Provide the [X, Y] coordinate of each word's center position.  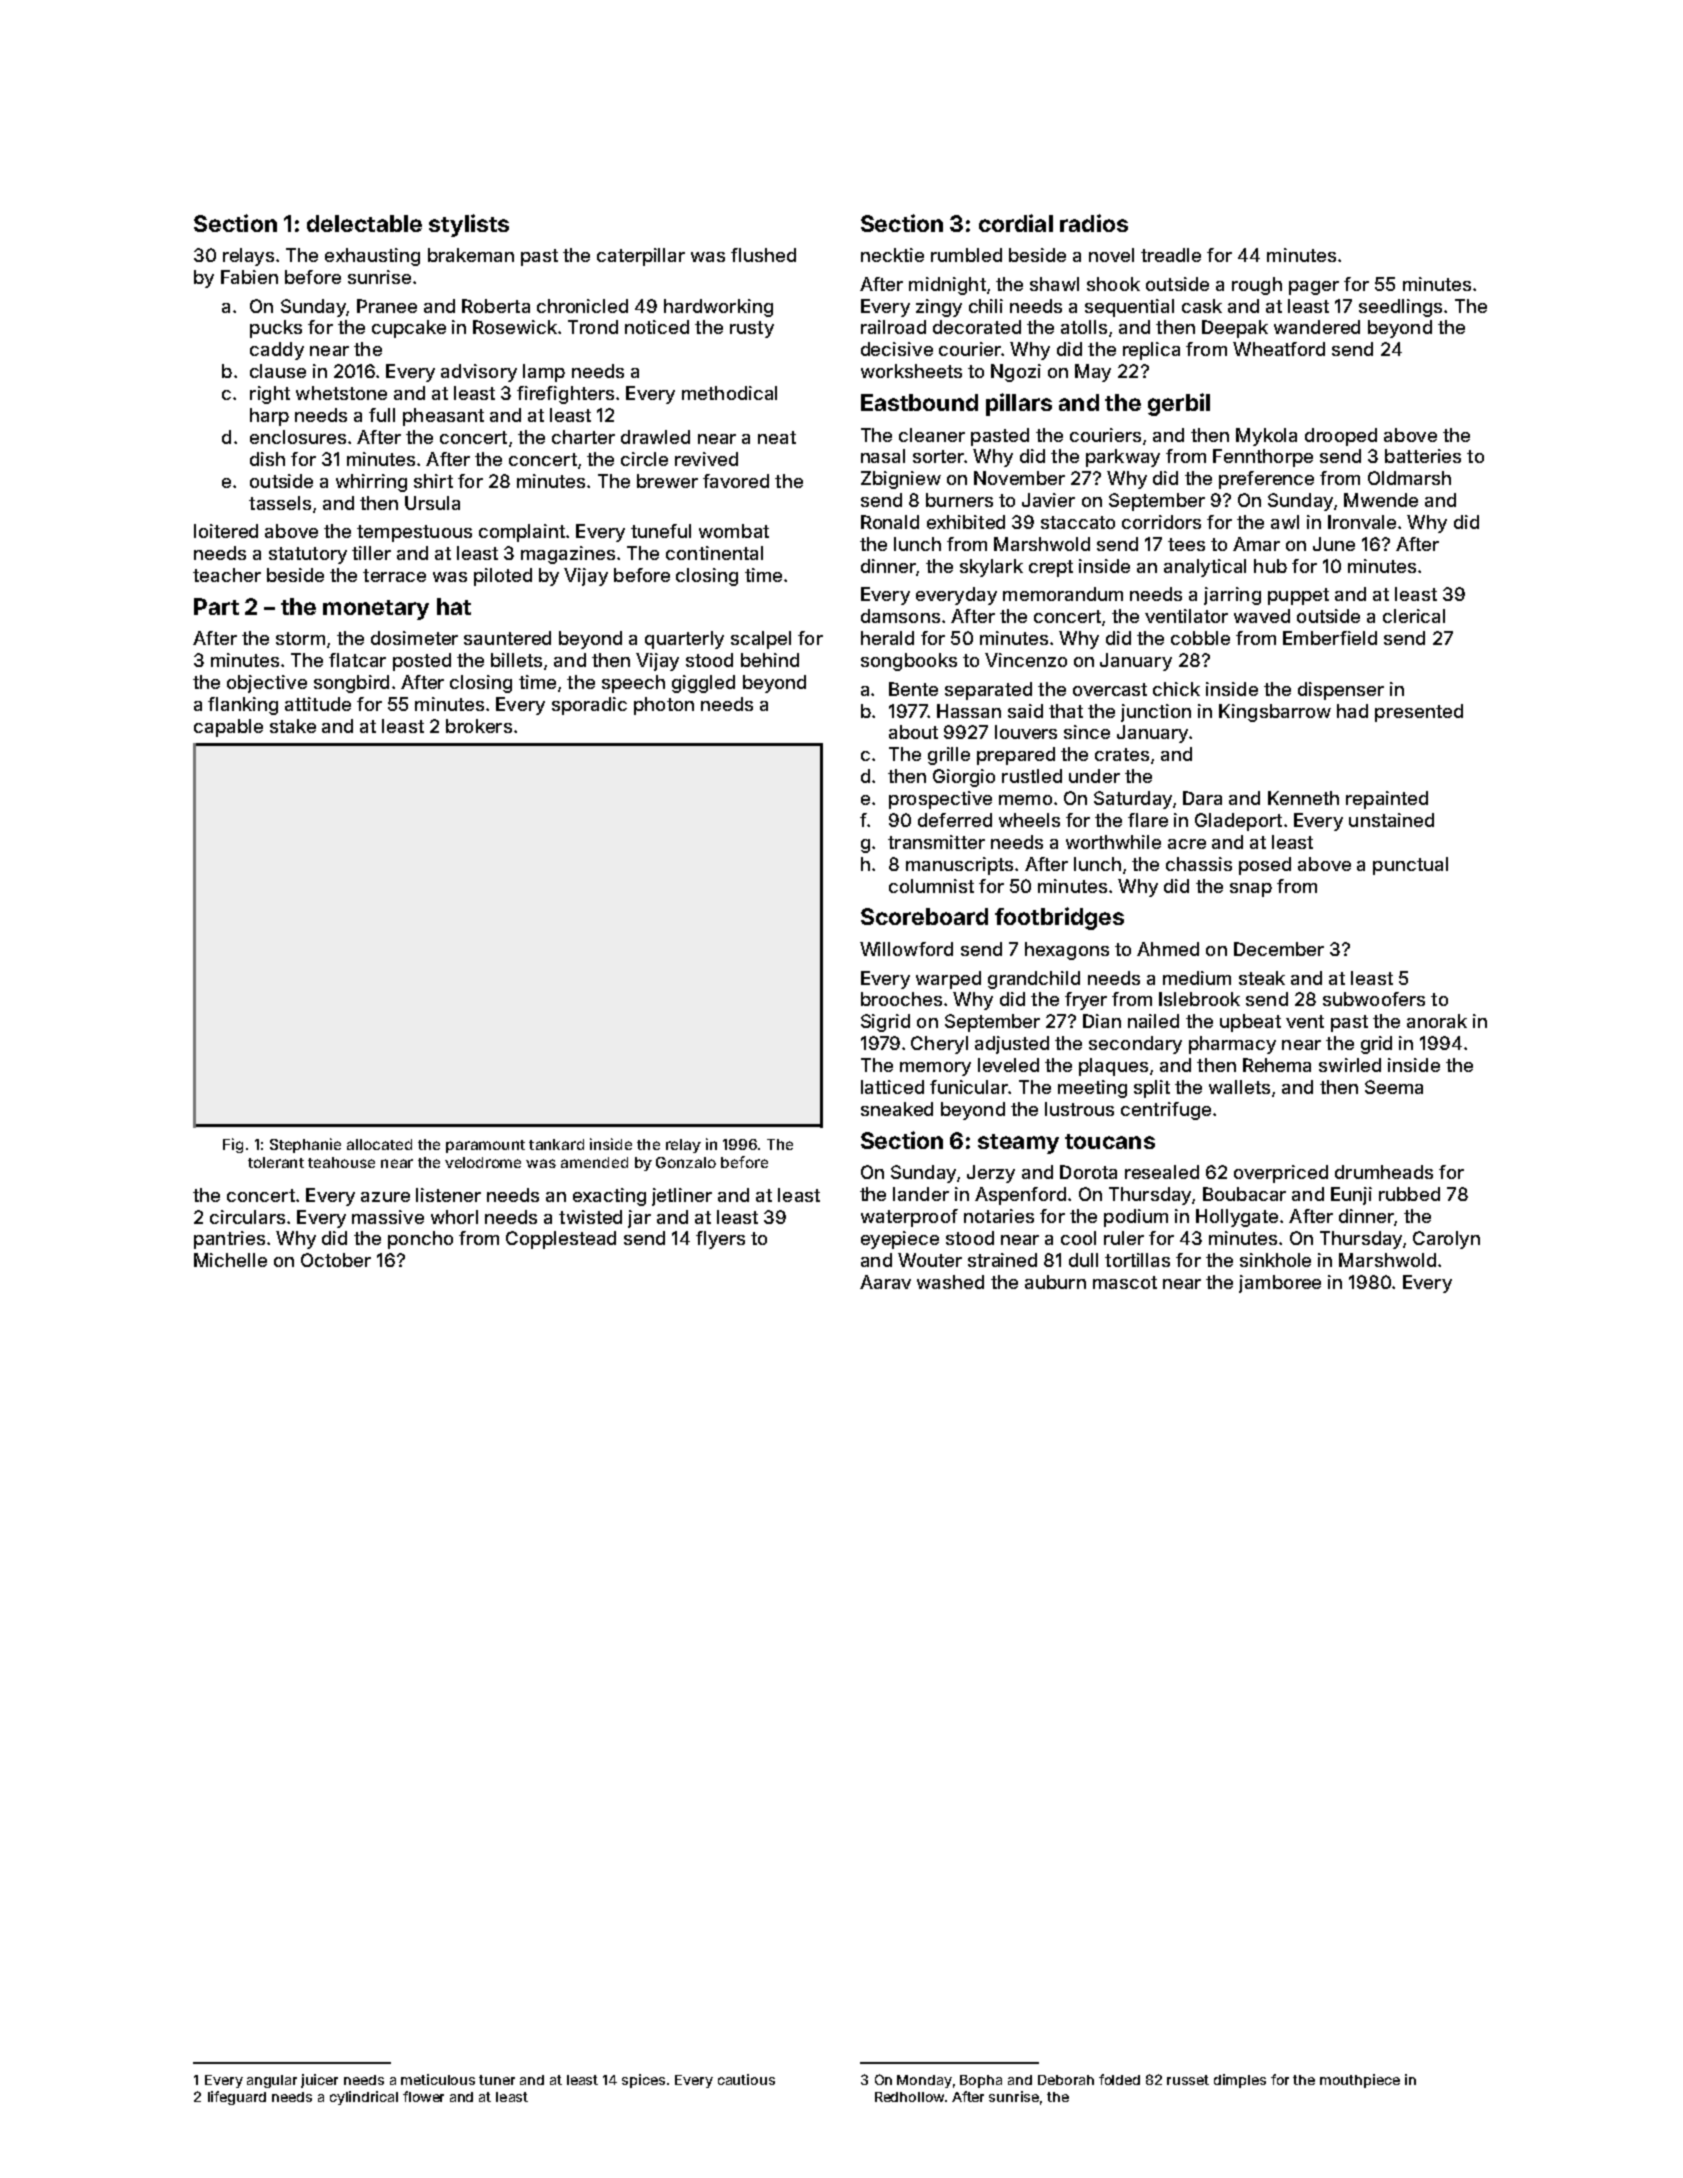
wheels [1029, 820]
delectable [364, 223]
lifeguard [237, 2098]
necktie [892, 255]
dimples [1240, 2081]
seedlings [1400, 308]
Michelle [230, 1260]
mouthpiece [1360, 2081]
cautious [746, 2079]
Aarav [885, 1282]
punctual [1410, 866]
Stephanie [305, 1145]
